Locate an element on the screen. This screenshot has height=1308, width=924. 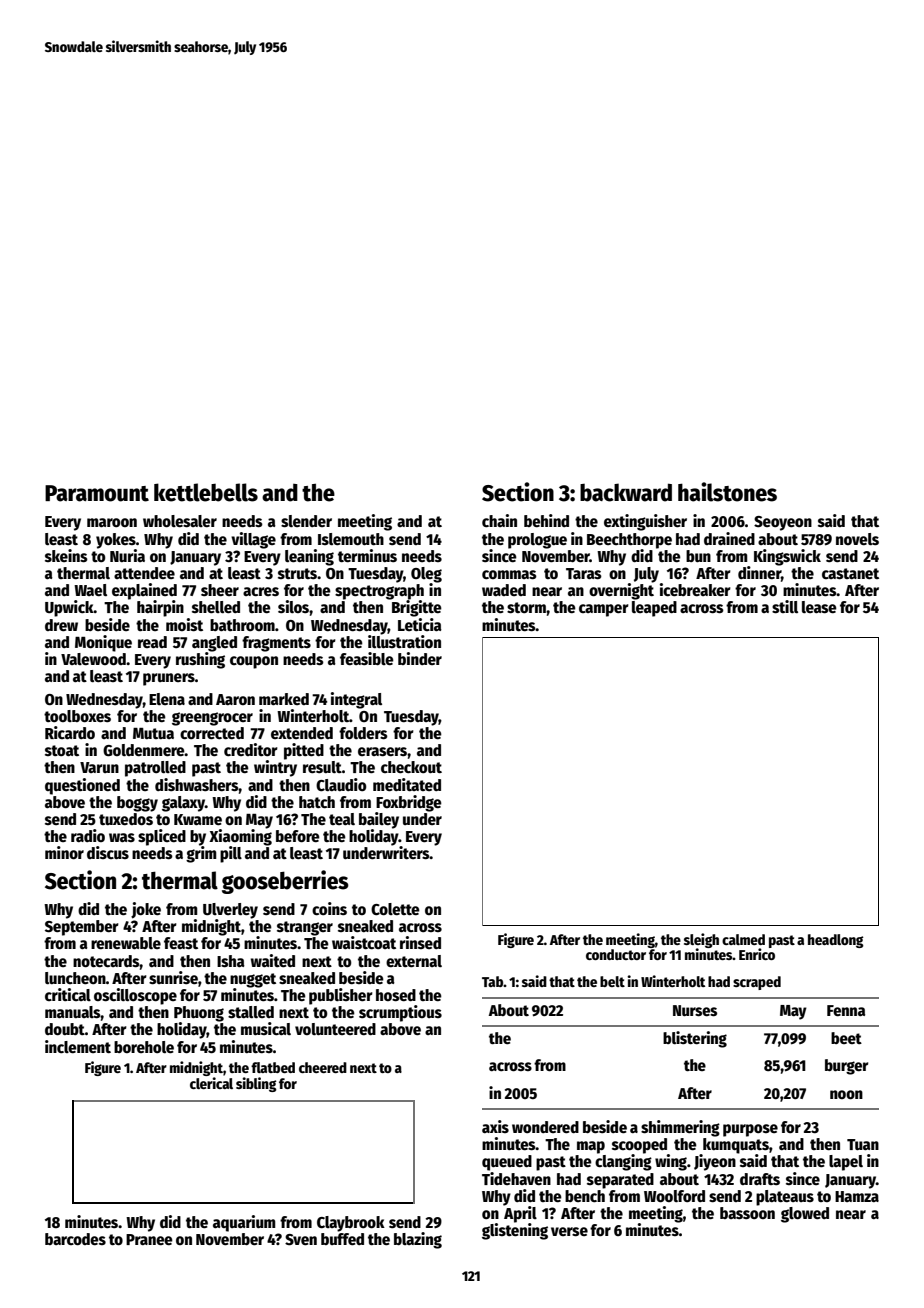
Taras is located at coordinates (584, 573).
